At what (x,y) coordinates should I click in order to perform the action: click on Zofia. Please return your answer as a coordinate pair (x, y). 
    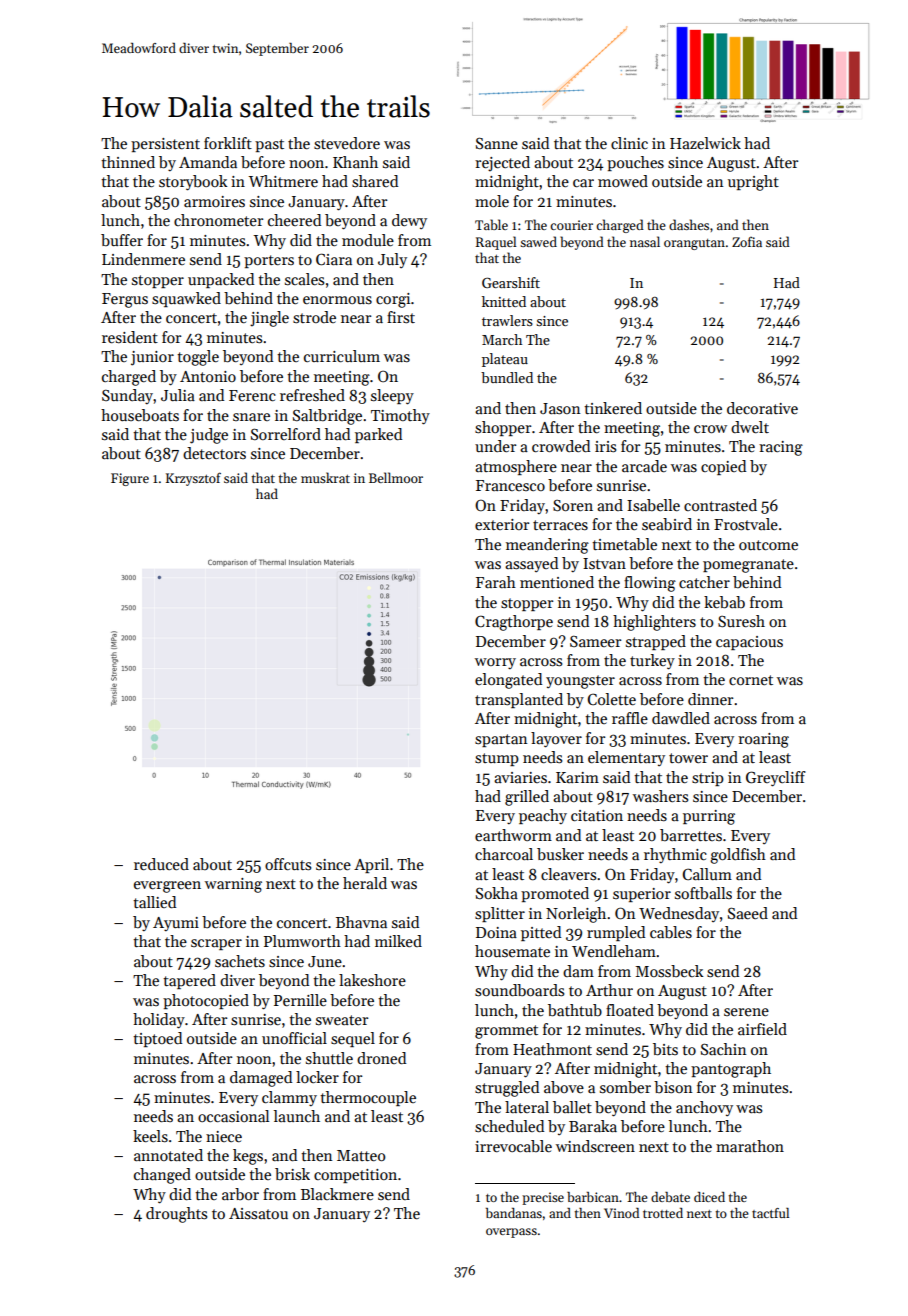
    Looking at the image, I should click on (747, 242).
